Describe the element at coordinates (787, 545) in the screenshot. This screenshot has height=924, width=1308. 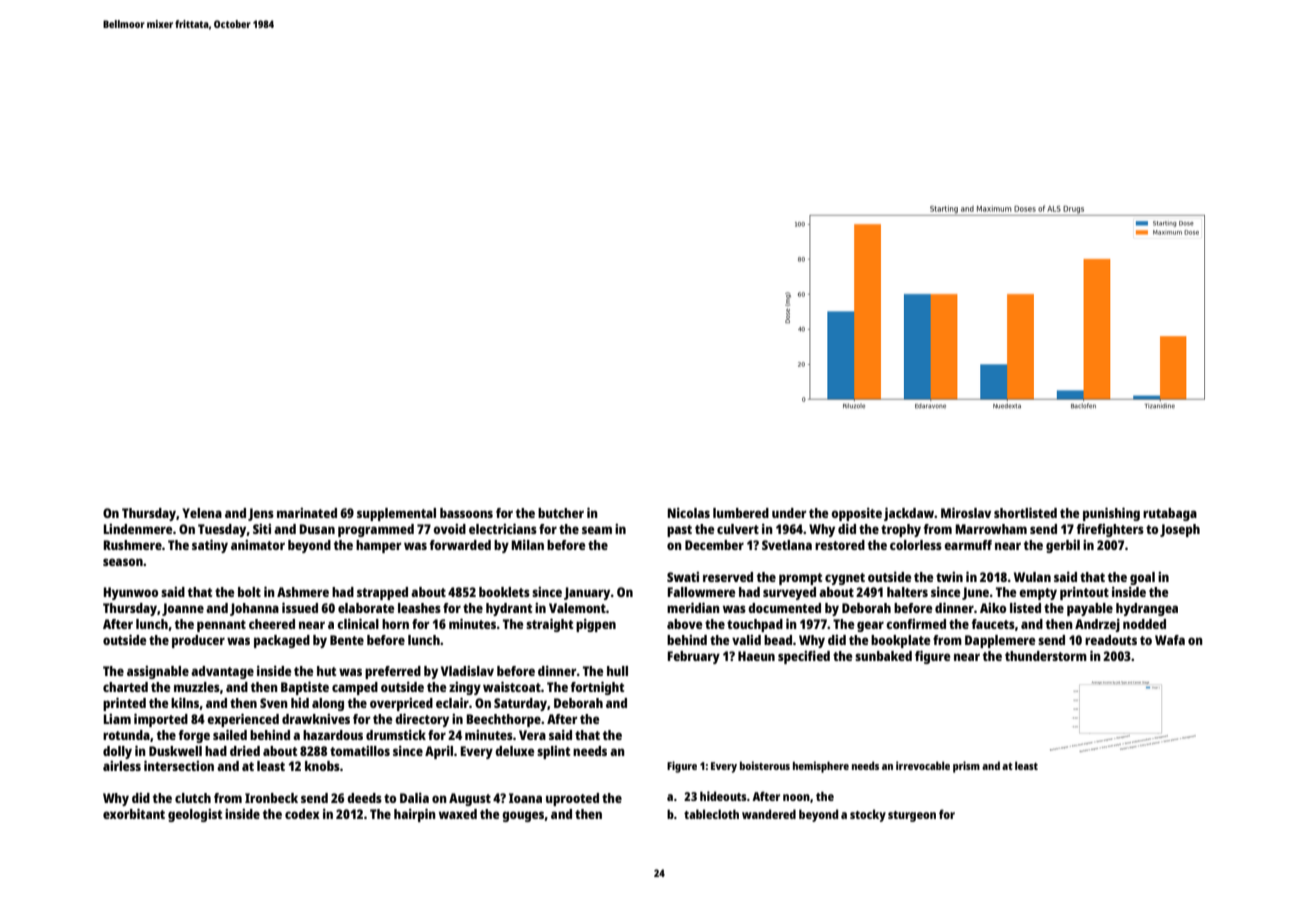
I see `Svetlana` at that location.
